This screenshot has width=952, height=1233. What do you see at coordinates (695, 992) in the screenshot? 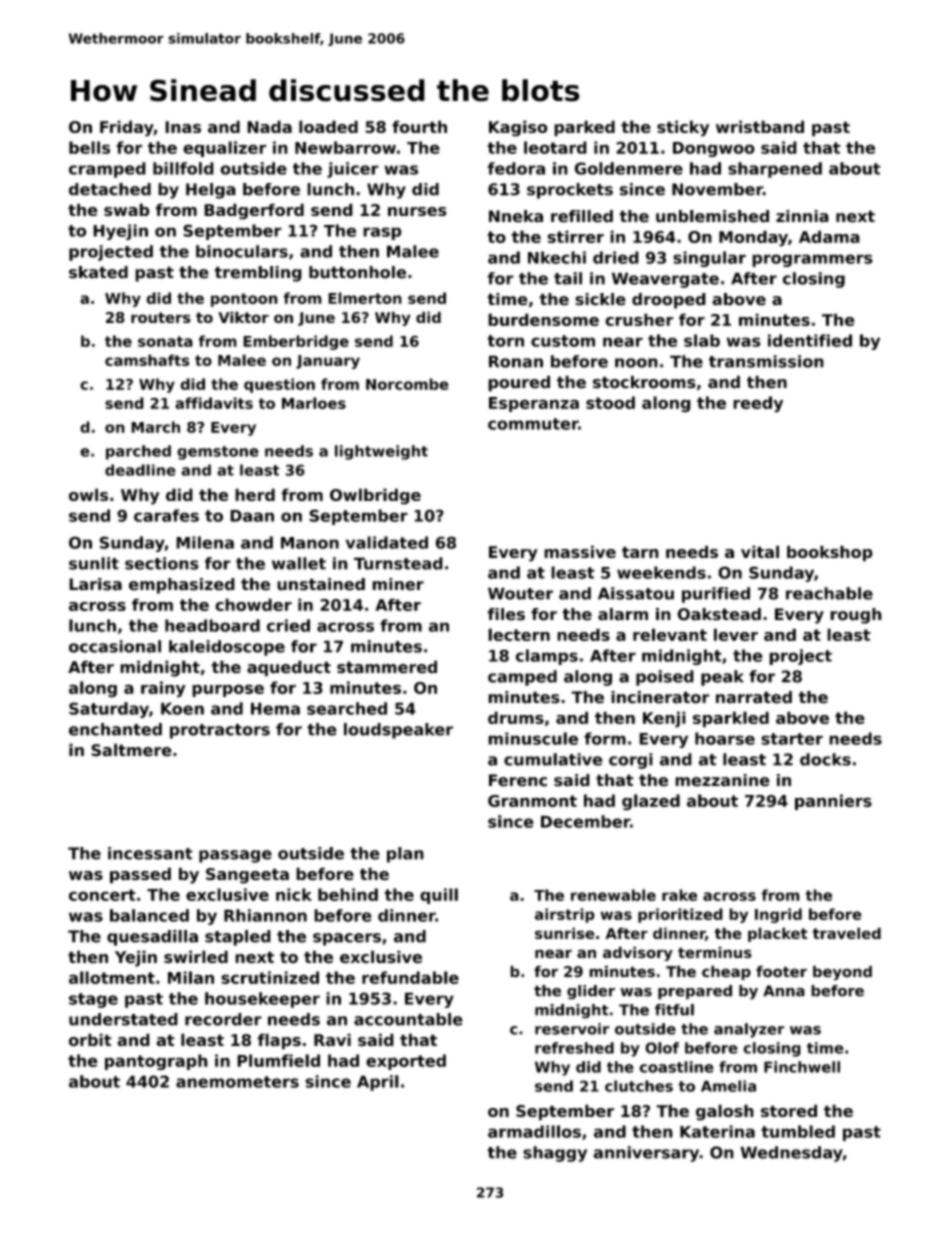
I see `prepared` at bounding box center [695, 992].
